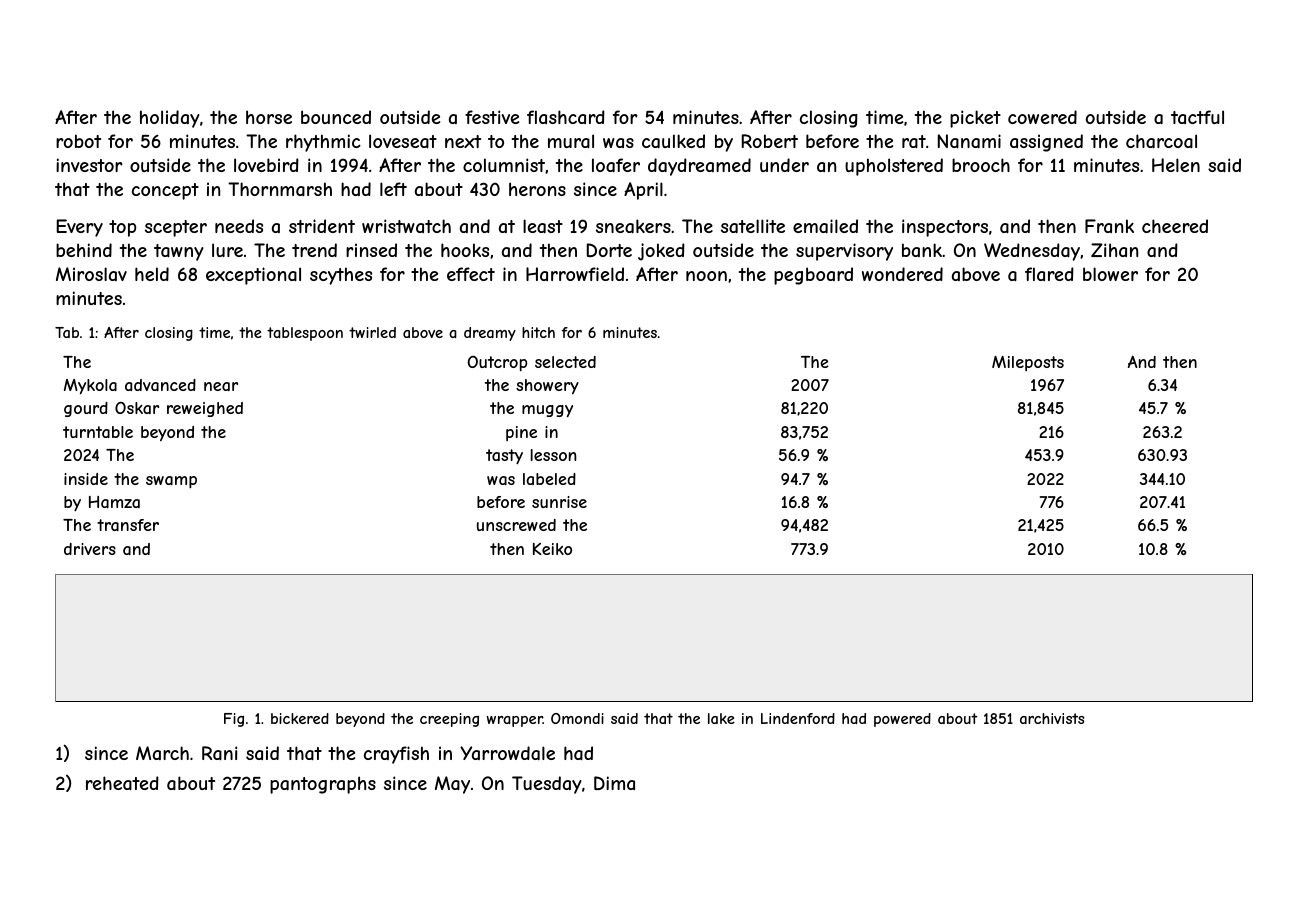  I want to click on Omondi, so click(577, 718).
